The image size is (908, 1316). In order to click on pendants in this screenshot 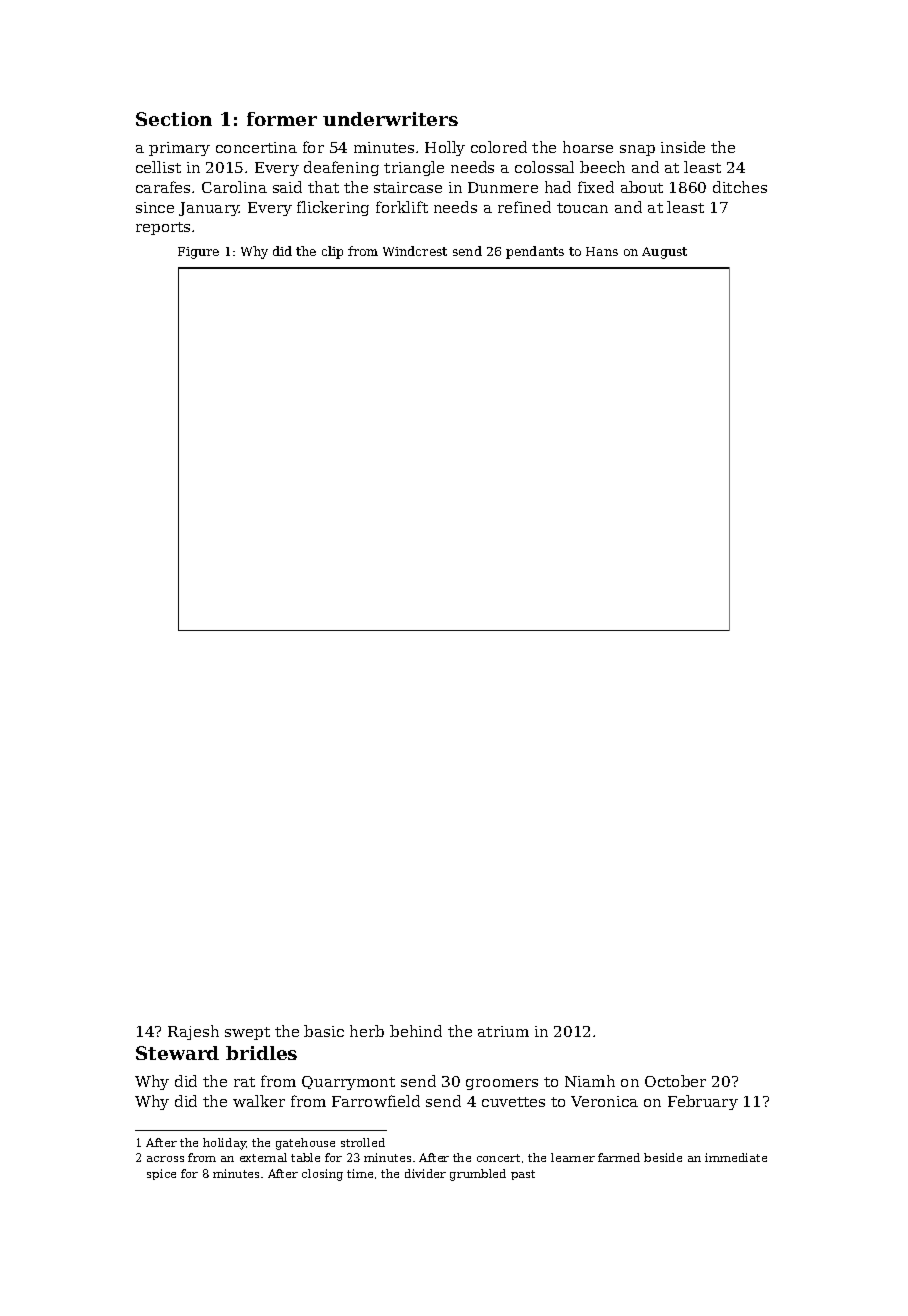, I will do `click(535, 252)`.
